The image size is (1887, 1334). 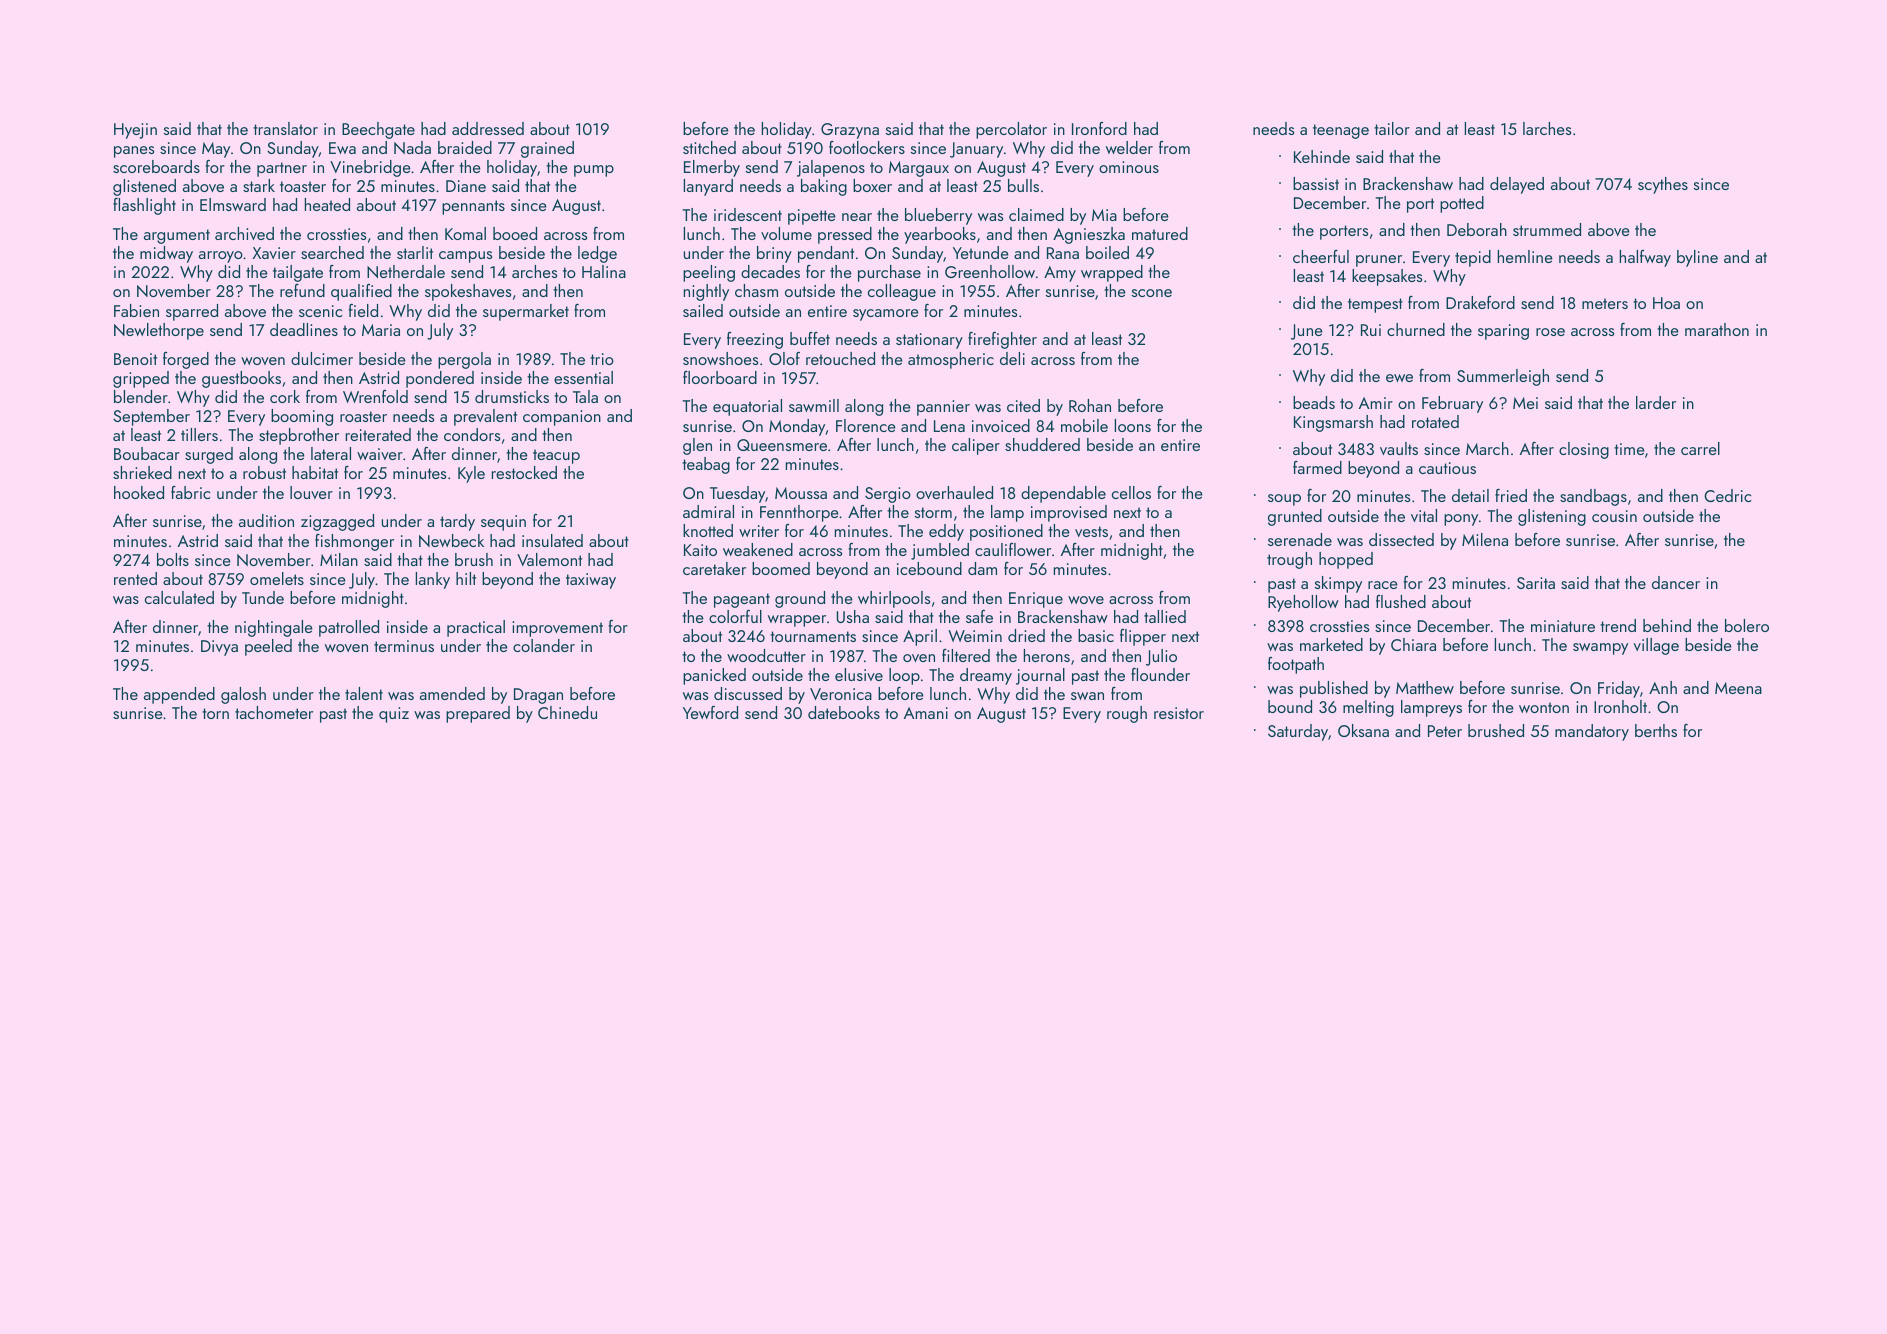 I want to click on cellos, so click(x=1131, y=492).
